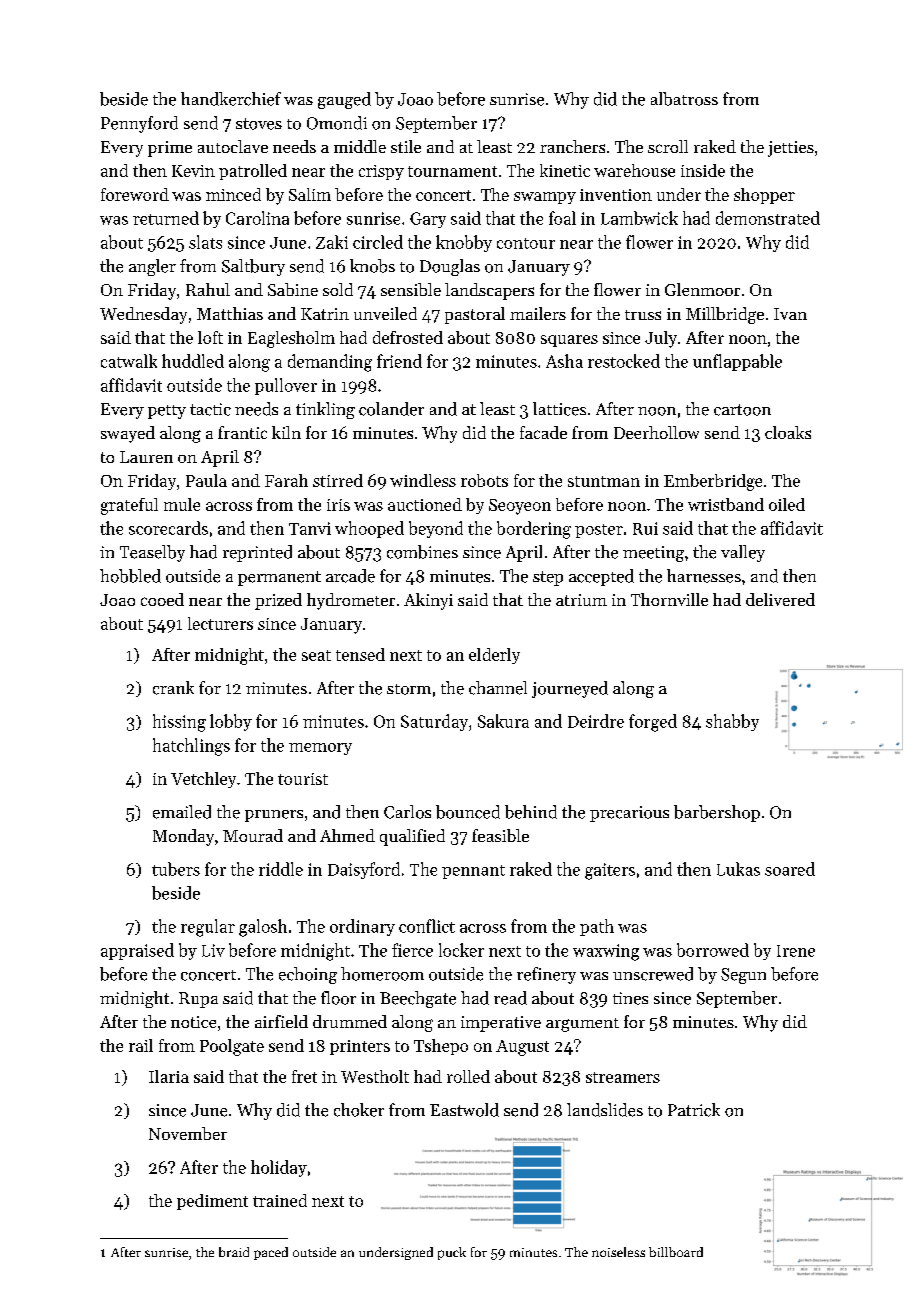 This image has height=1314, width=924. What do you see at coordinates (168, 528) in the image?
I see `scorecards` at bounding box center [168, 528].
